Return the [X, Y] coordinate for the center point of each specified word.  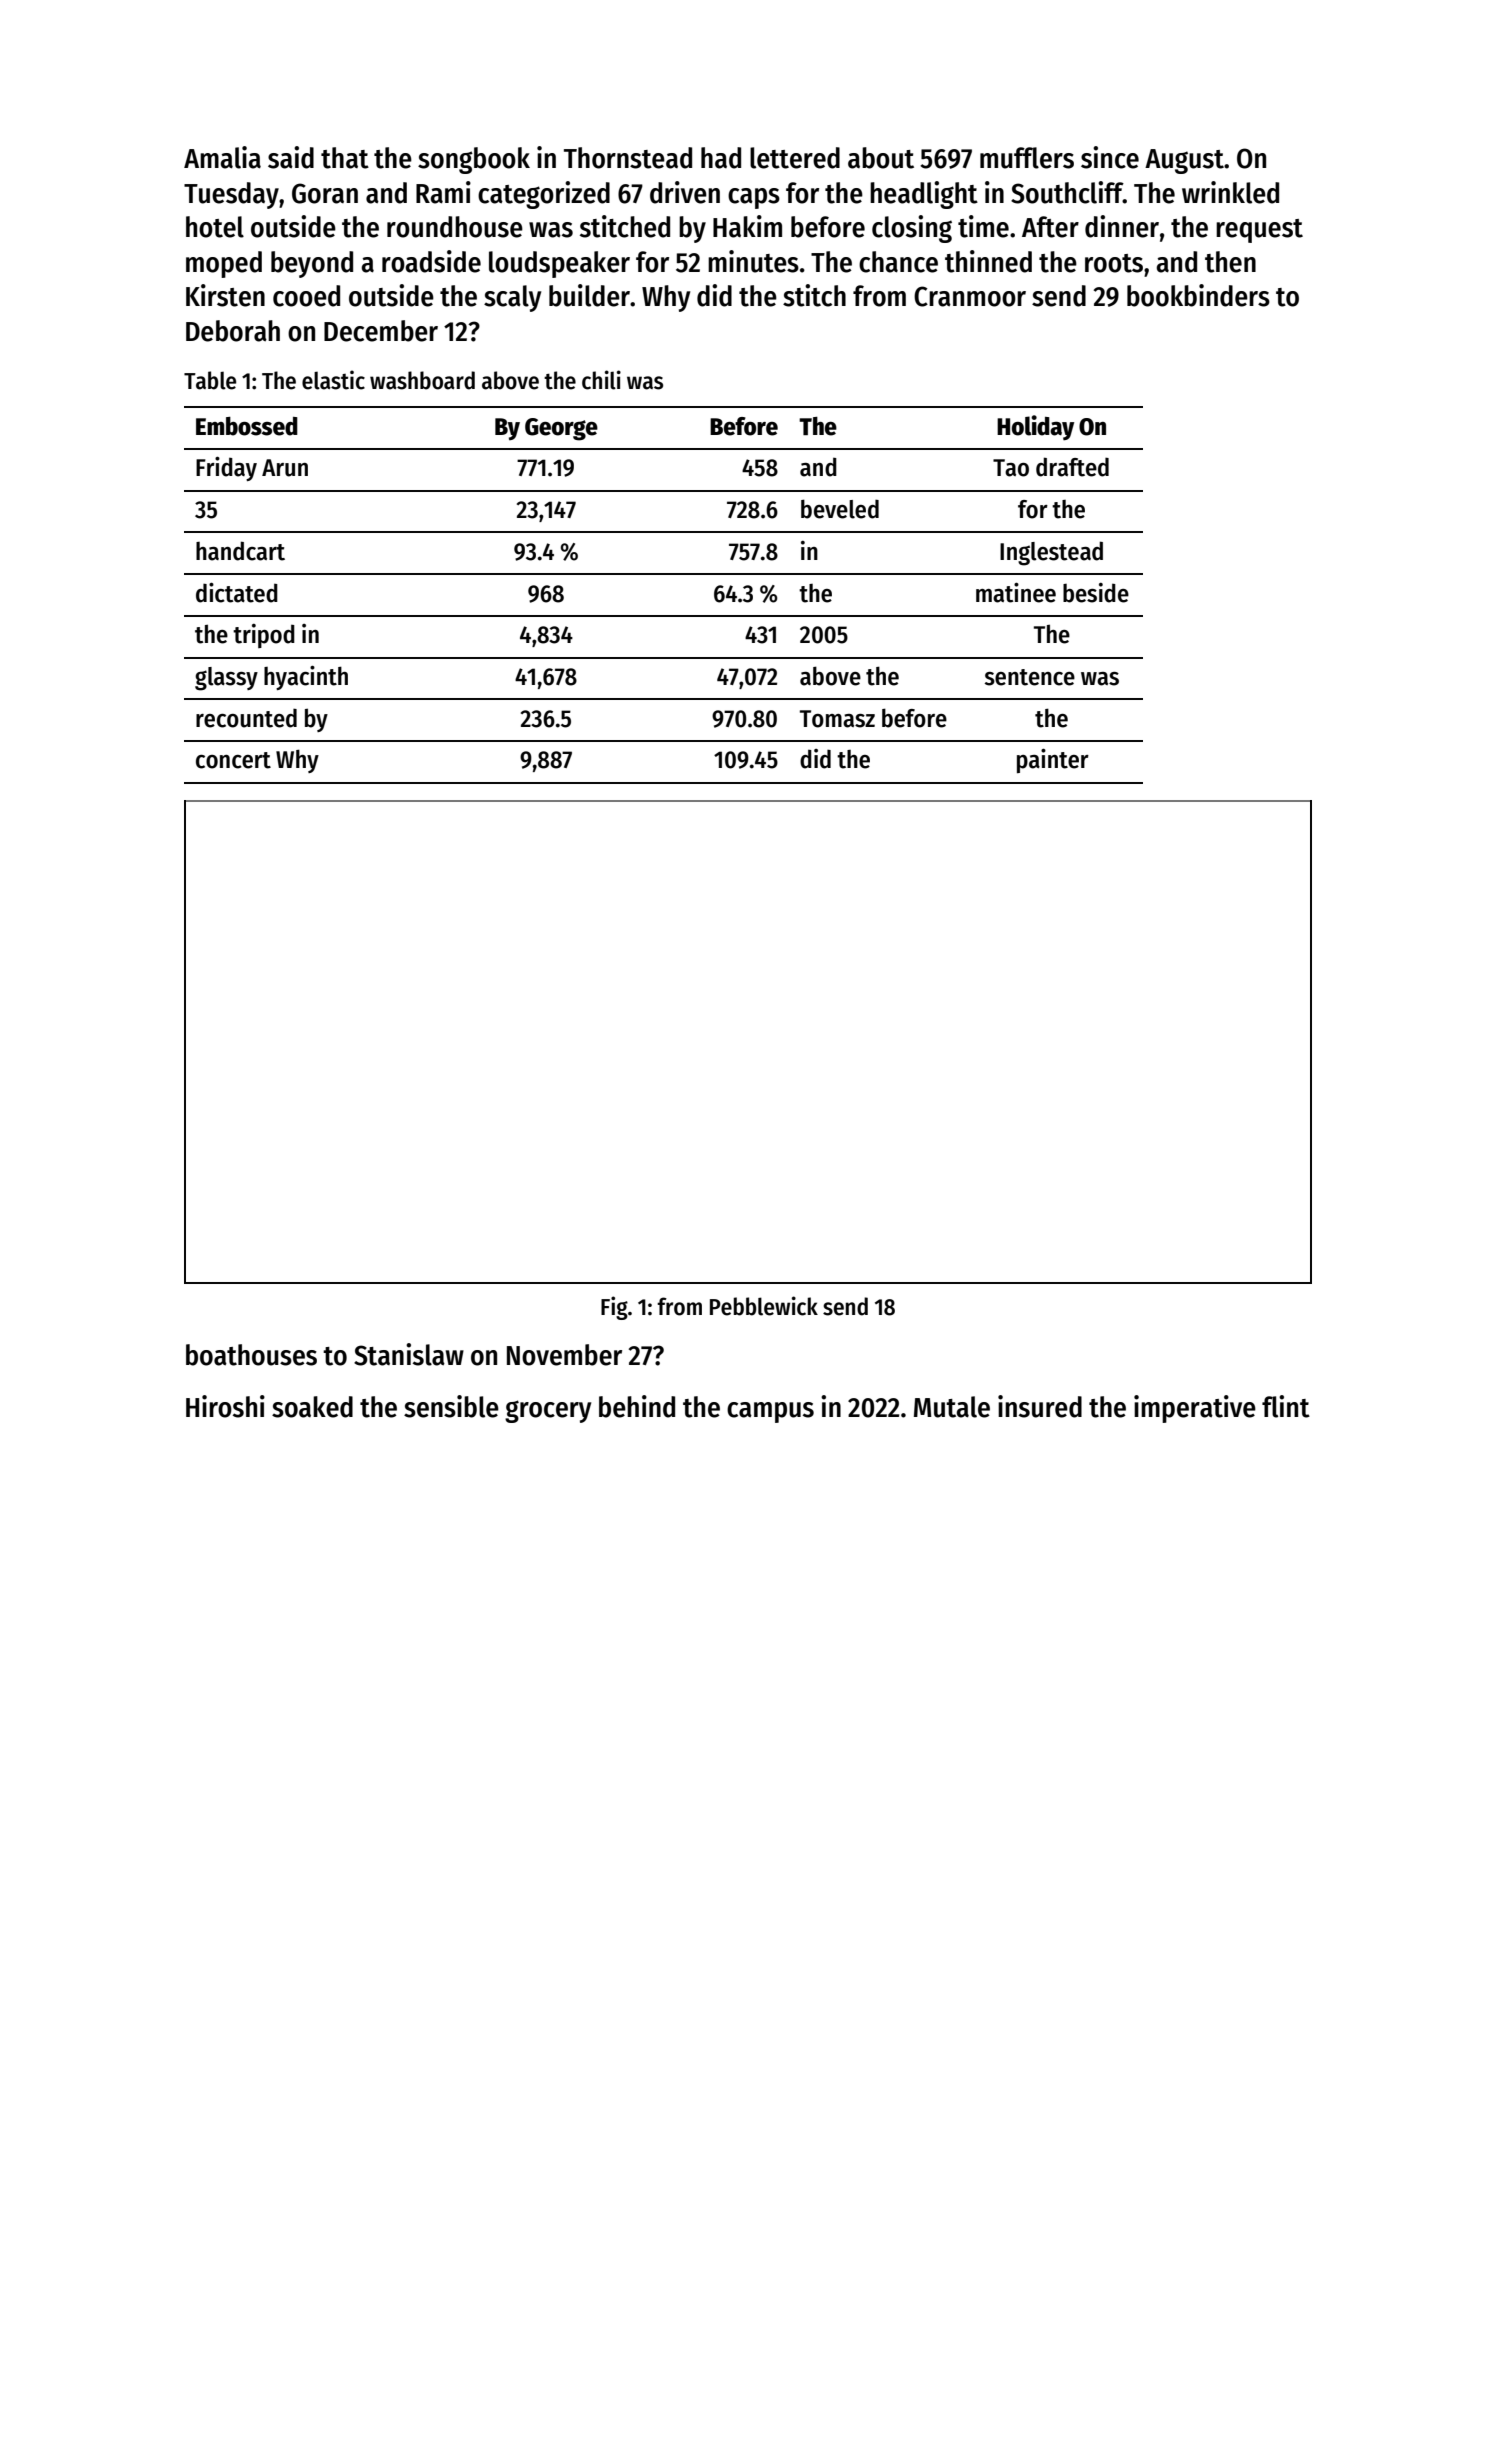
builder [589, 295]
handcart [240, 551]
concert [233, 760]
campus [770, 1412]
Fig [614, 1308]
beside [1096, 593]
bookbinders [1198, 295]
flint [1286, 1406]
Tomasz [837, 719]
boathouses [251, 1355]
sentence [1029, 677]
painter [1053, 761]
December [381, 331]
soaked [312, 1407]
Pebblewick [764, 1306]
